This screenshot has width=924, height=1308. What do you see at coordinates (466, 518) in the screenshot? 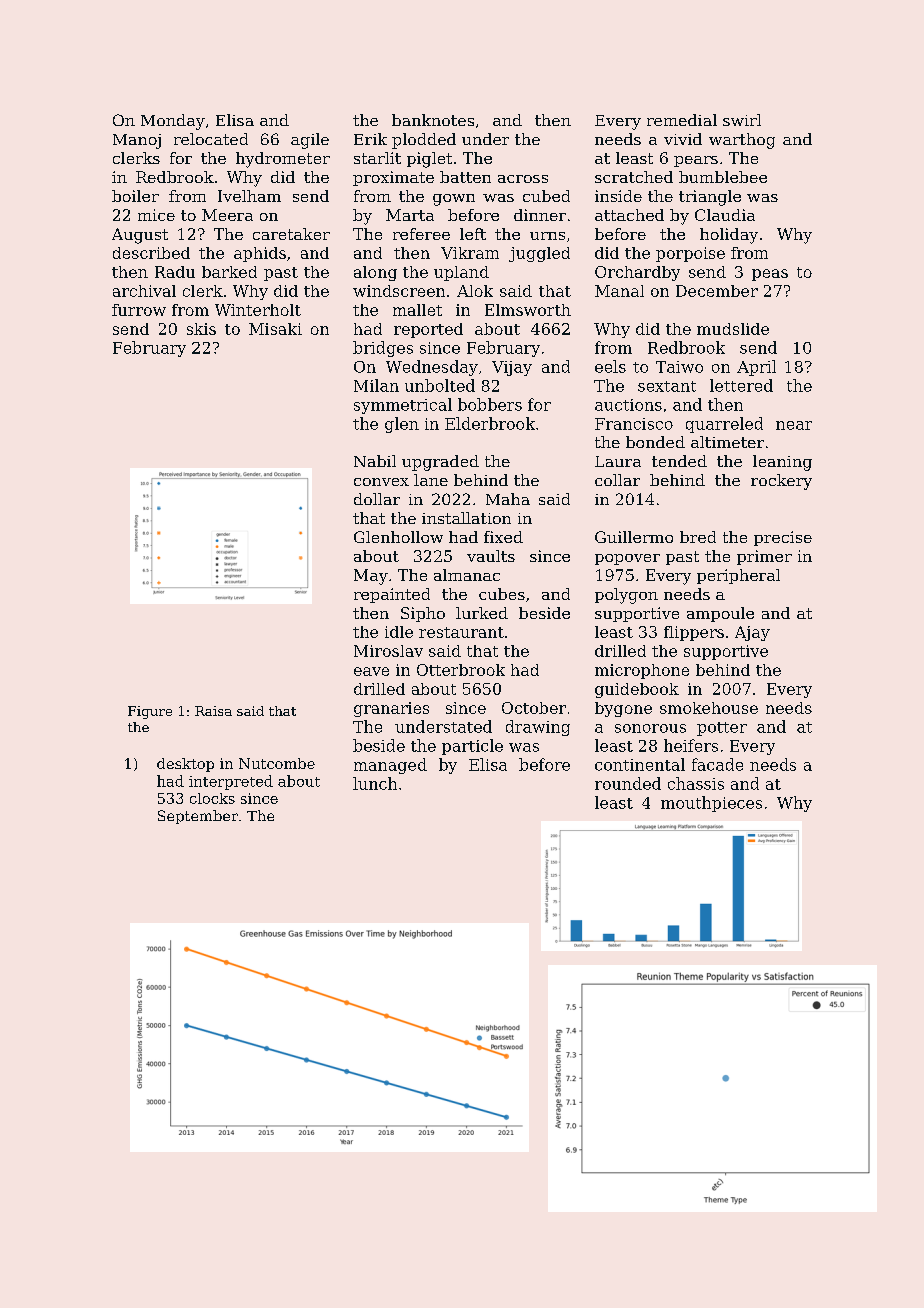
I see `installation` at bounding box center [466, 518].
